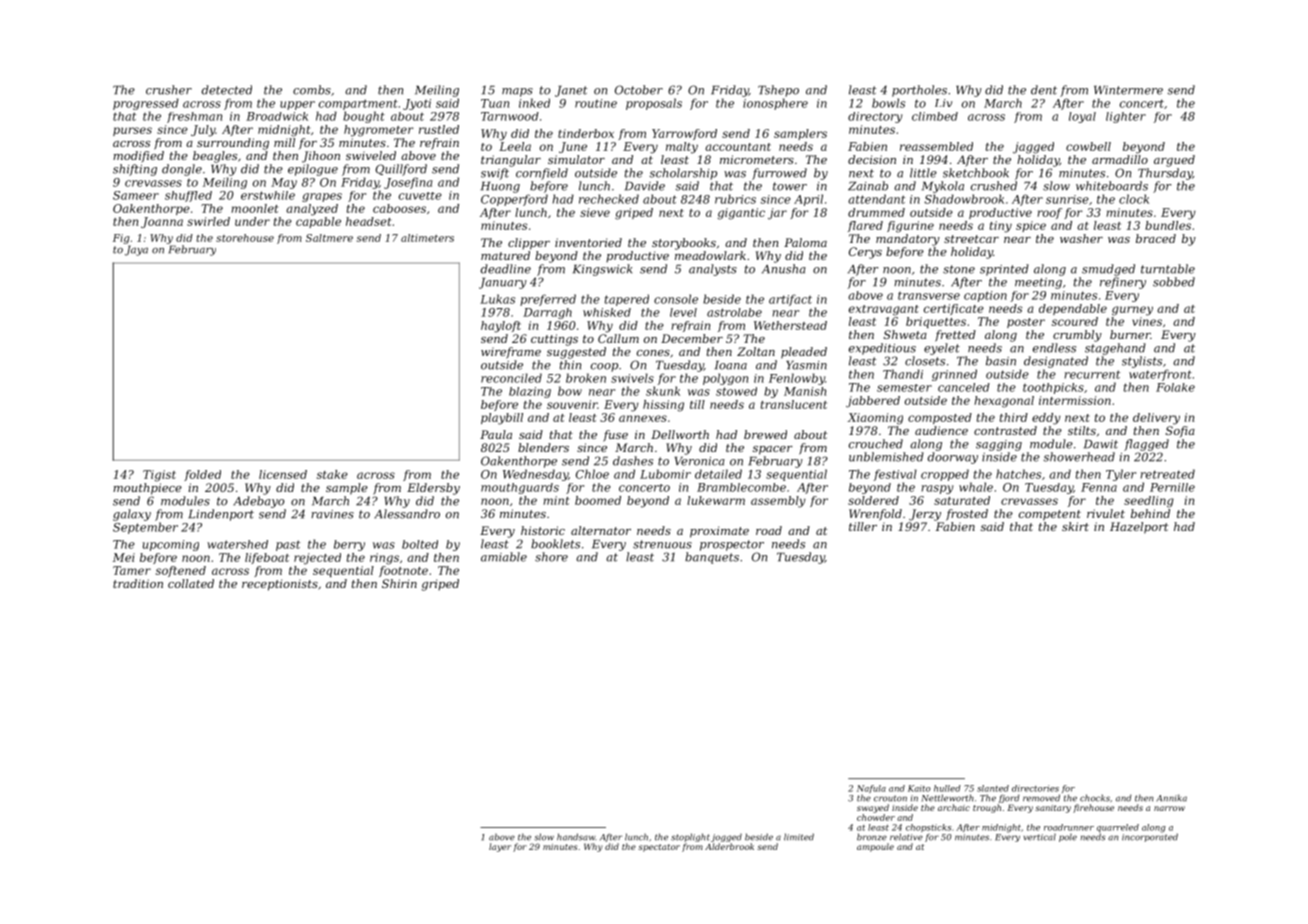  Describe the element at coordinates (1174, 161) in the screenshot. I see `argued` at that location.
